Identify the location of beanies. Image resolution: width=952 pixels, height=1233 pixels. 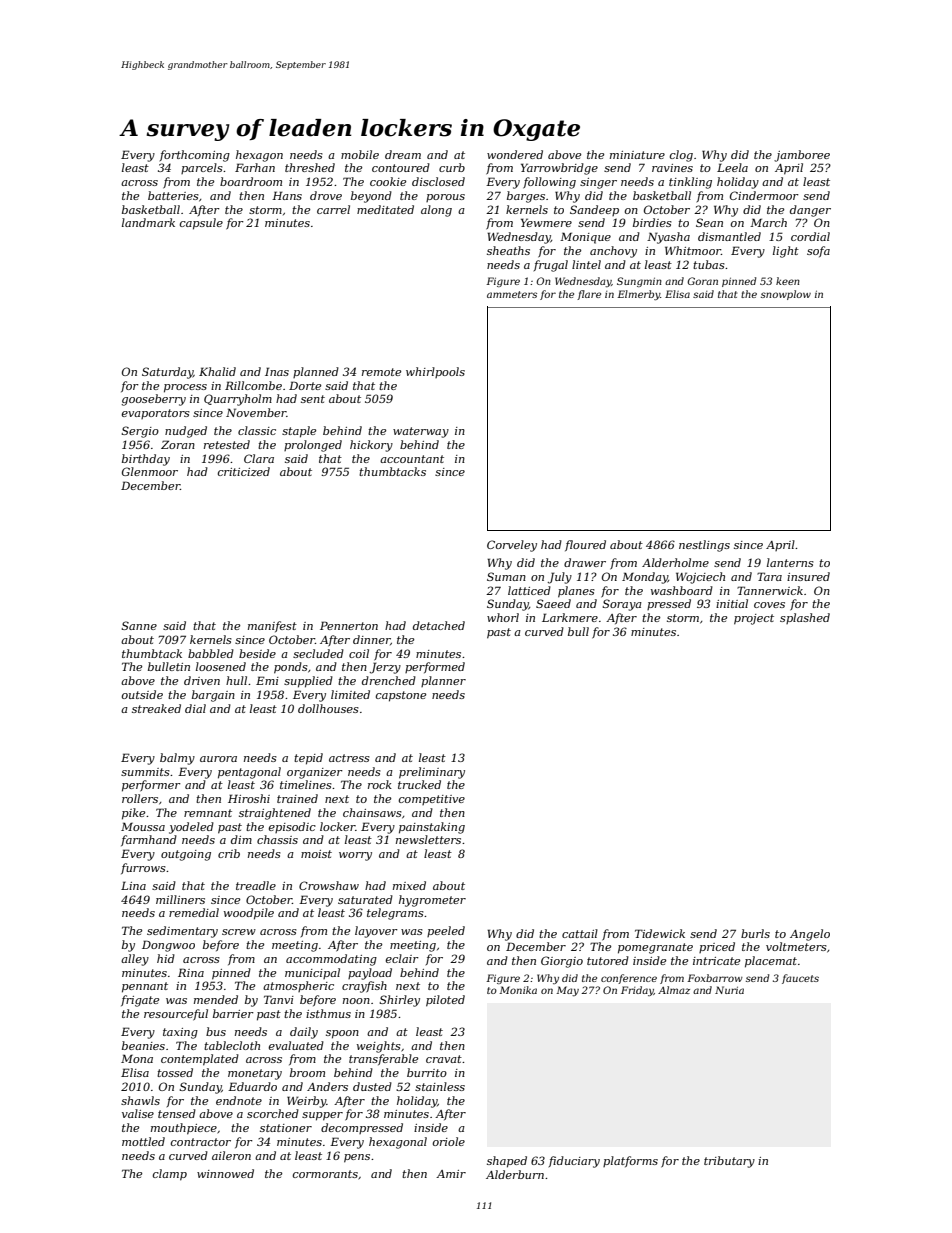
(143, 1045).
